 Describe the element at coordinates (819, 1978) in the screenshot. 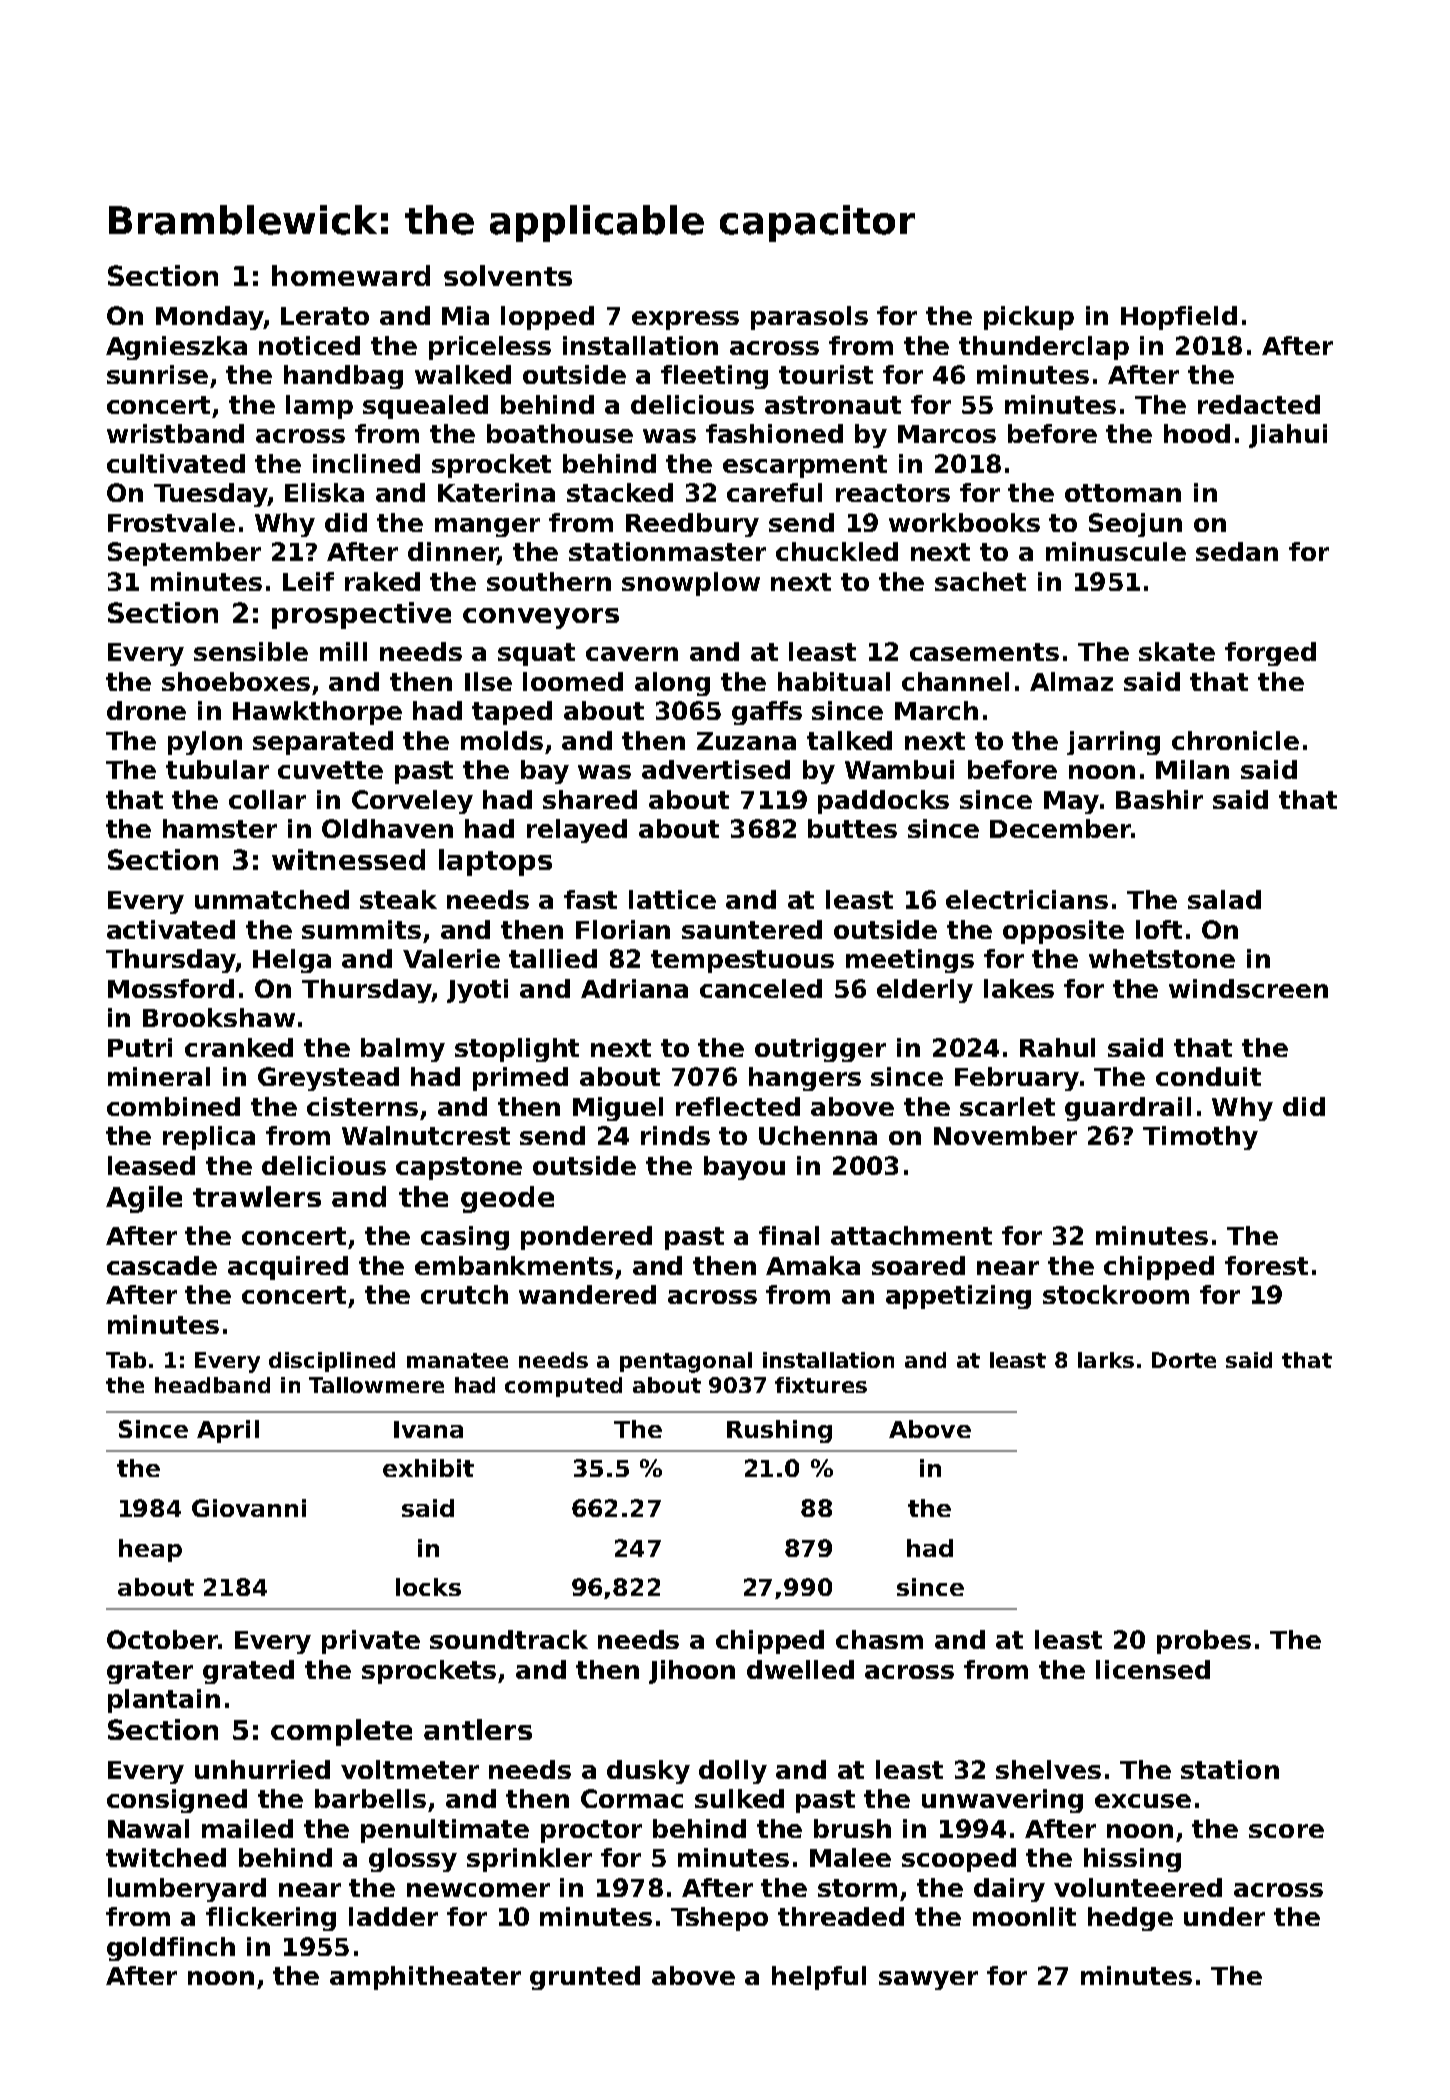

I see `helpful` at that location.
